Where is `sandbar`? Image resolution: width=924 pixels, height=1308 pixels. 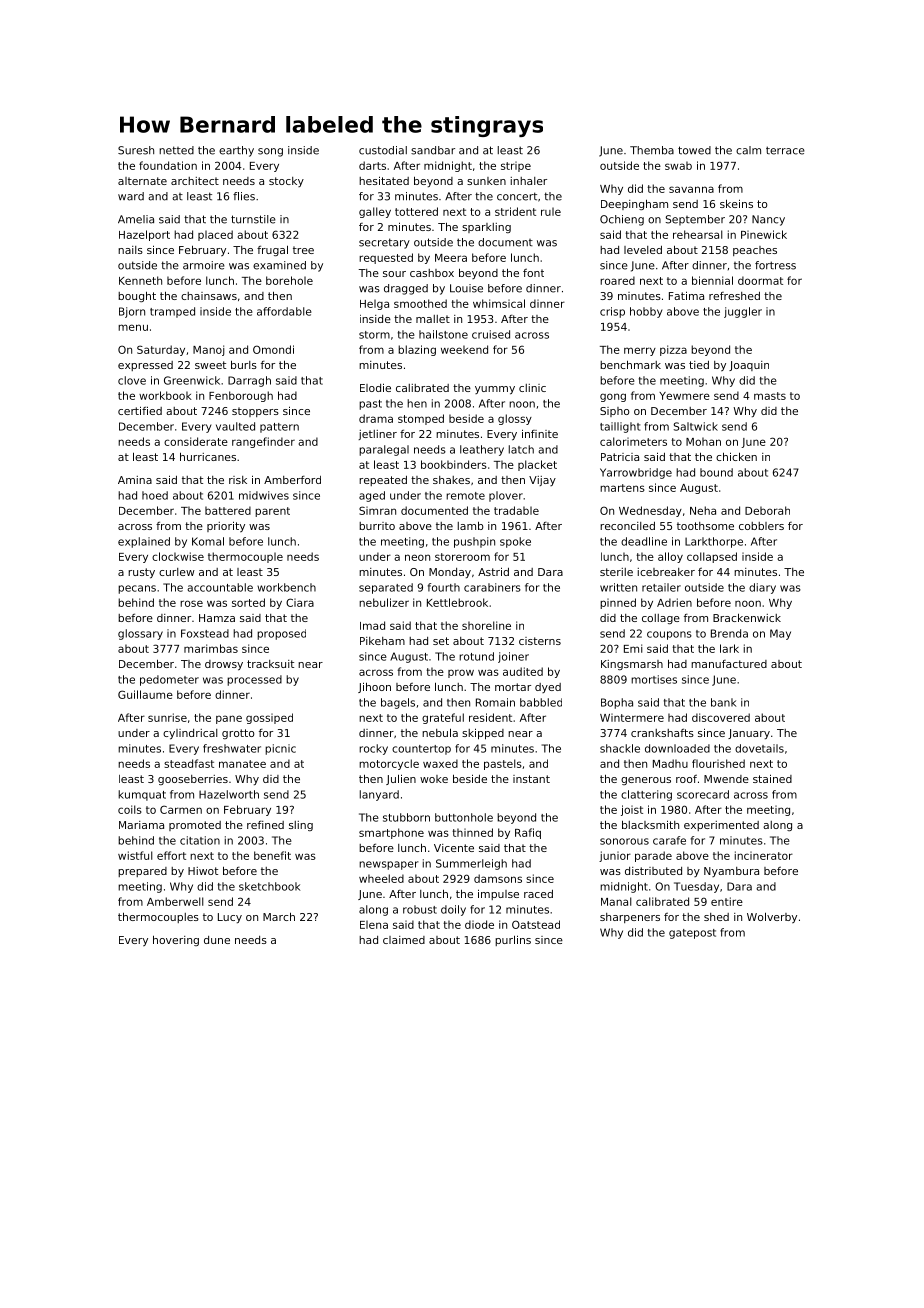
sandbar is located at coordinates (433, 150).
